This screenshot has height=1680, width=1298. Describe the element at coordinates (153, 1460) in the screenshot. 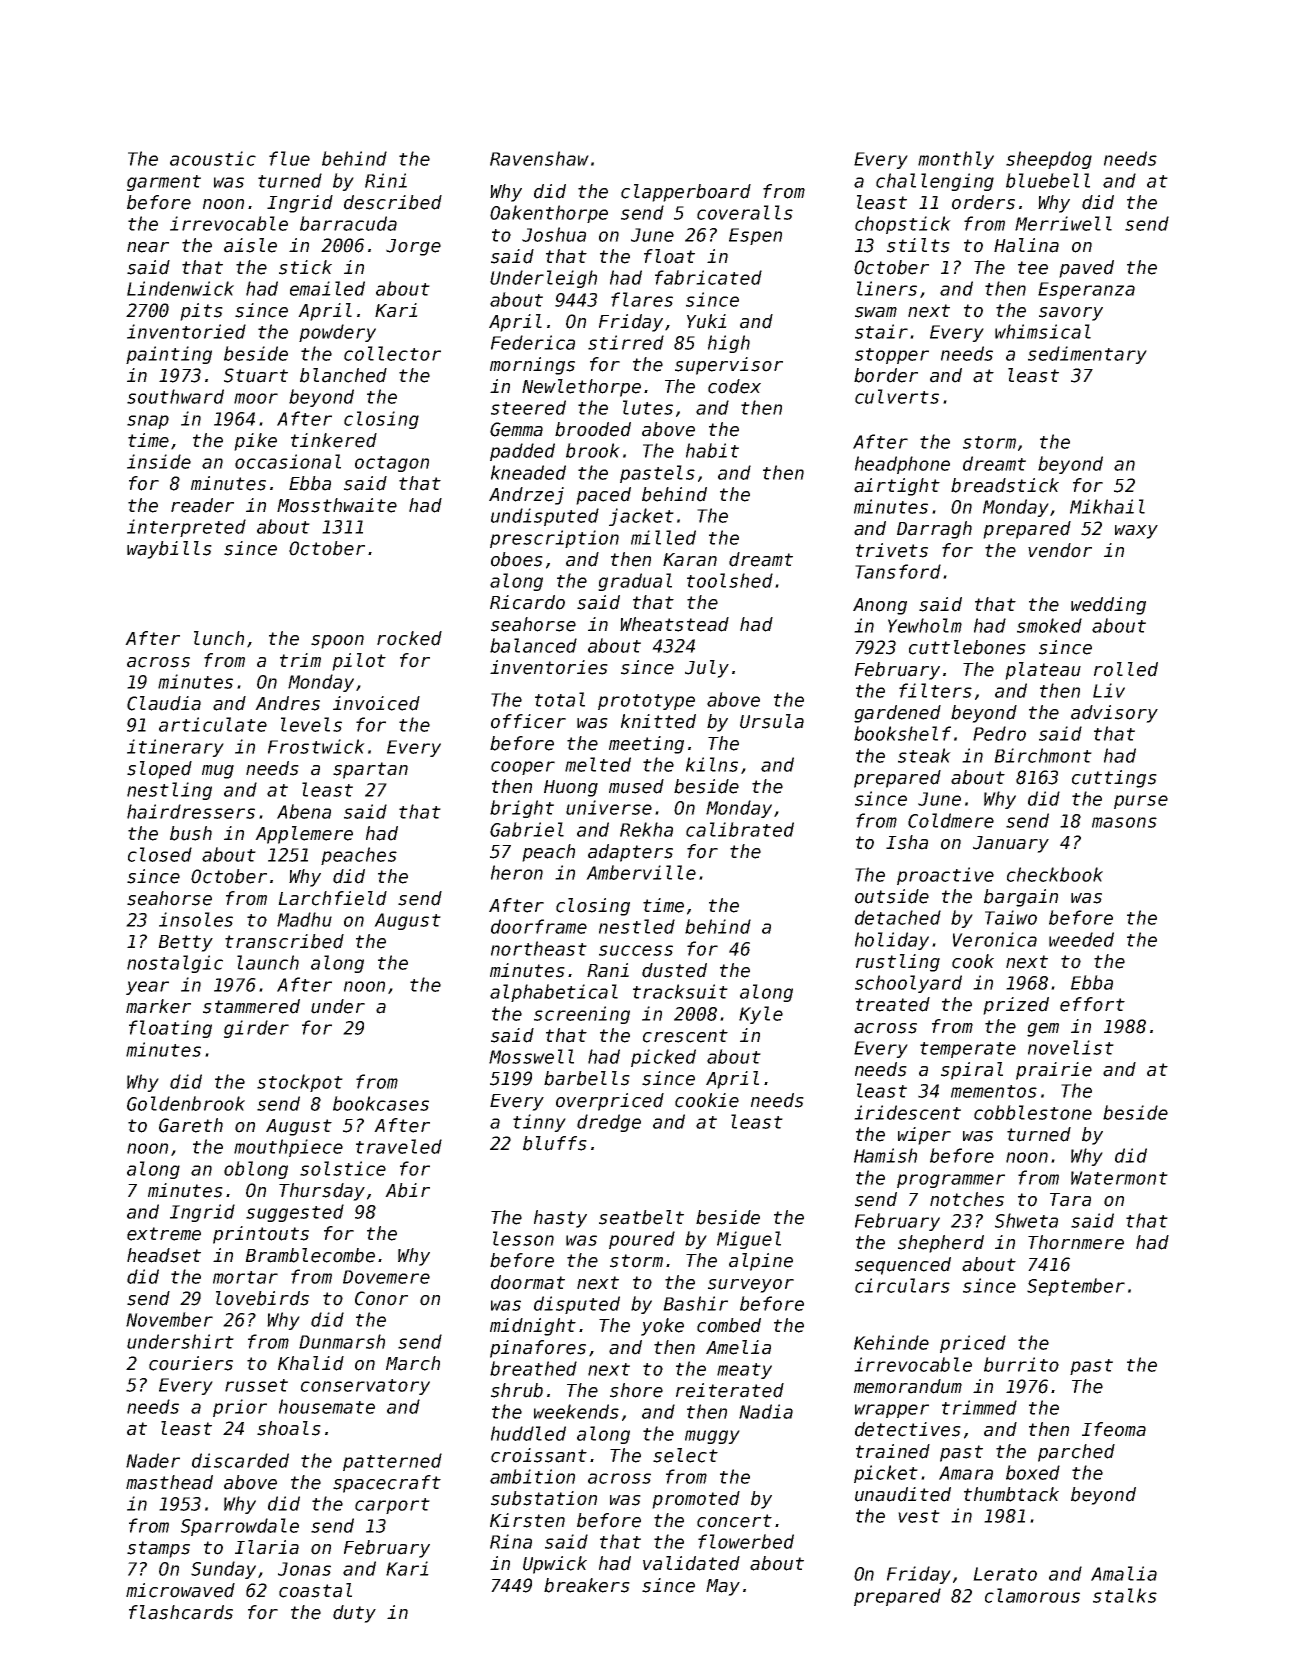

I see `Nader` at that location.
